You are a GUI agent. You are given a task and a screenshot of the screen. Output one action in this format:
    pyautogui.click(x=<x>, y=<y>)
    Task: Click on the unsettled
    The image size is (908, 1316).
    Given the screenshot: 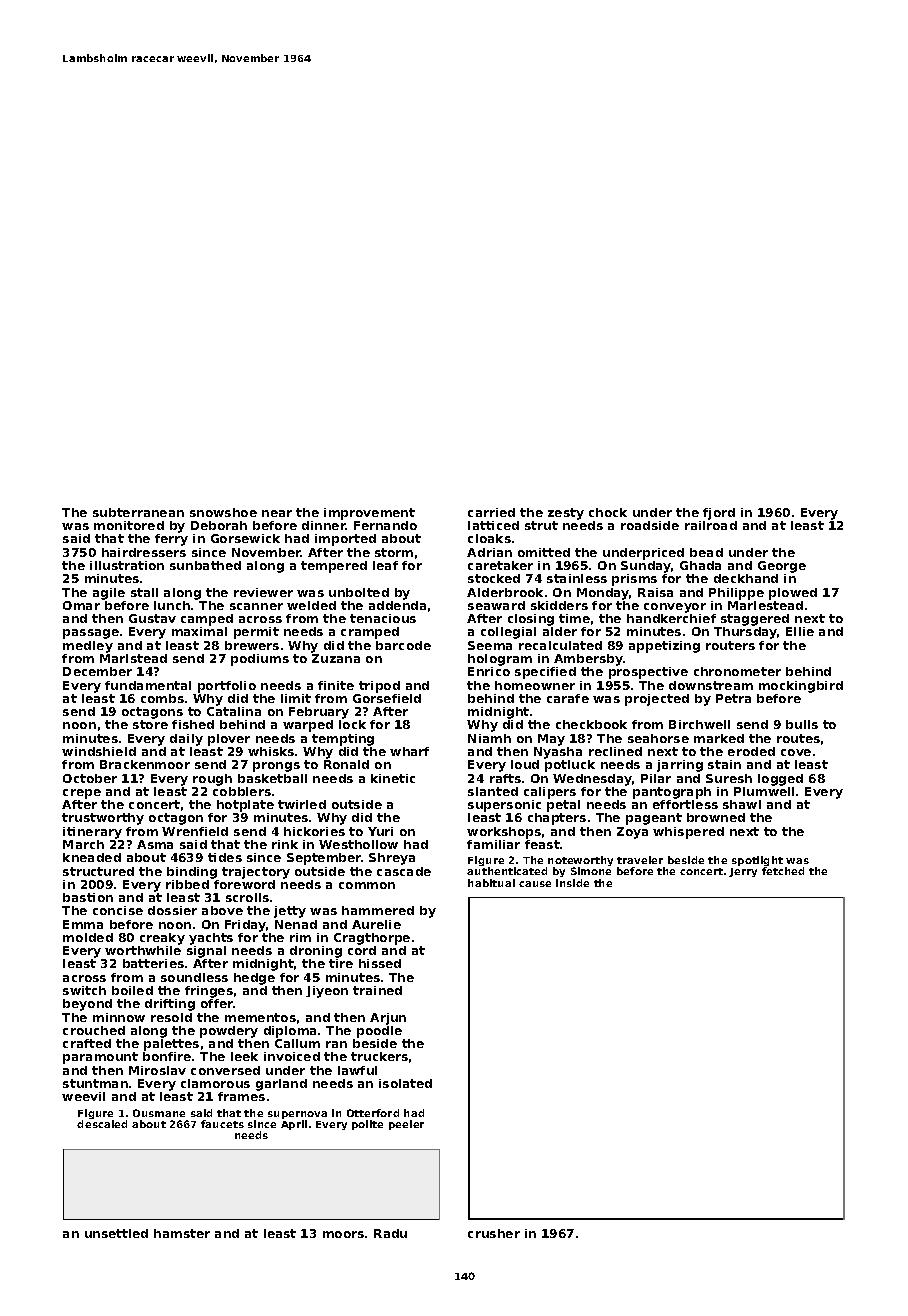 What is the action you would take?
    pyautogui.click(x=116, y=1233)
